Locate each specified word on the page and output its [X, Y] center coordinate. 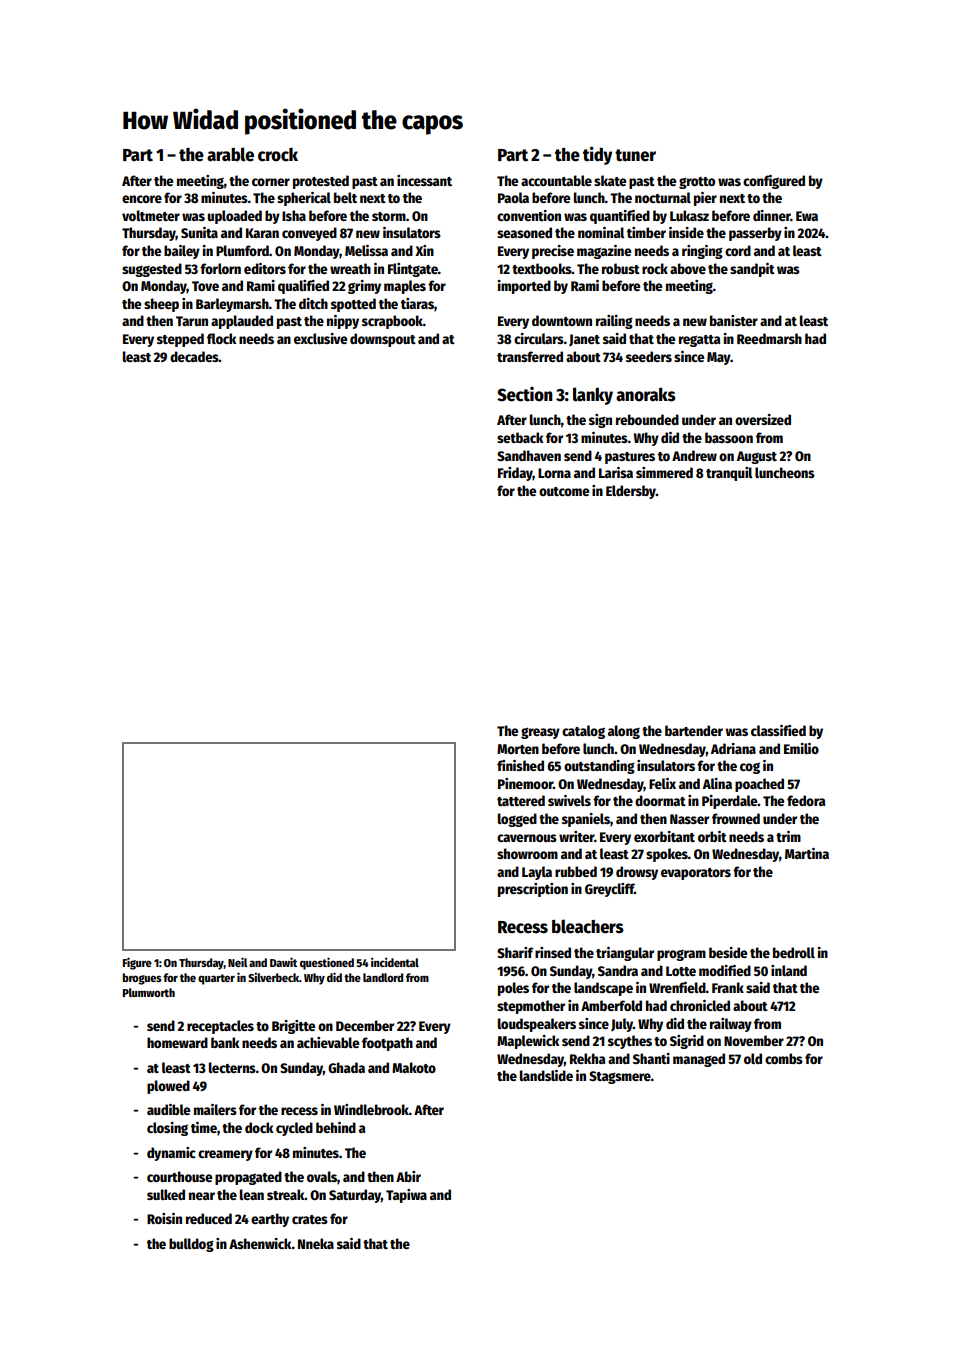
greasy [540, 733]
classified [778, 730]
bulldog [191, 1245]
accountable [556, 180]
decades [194, 356]
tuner [635, 155]
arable [230, 154]
